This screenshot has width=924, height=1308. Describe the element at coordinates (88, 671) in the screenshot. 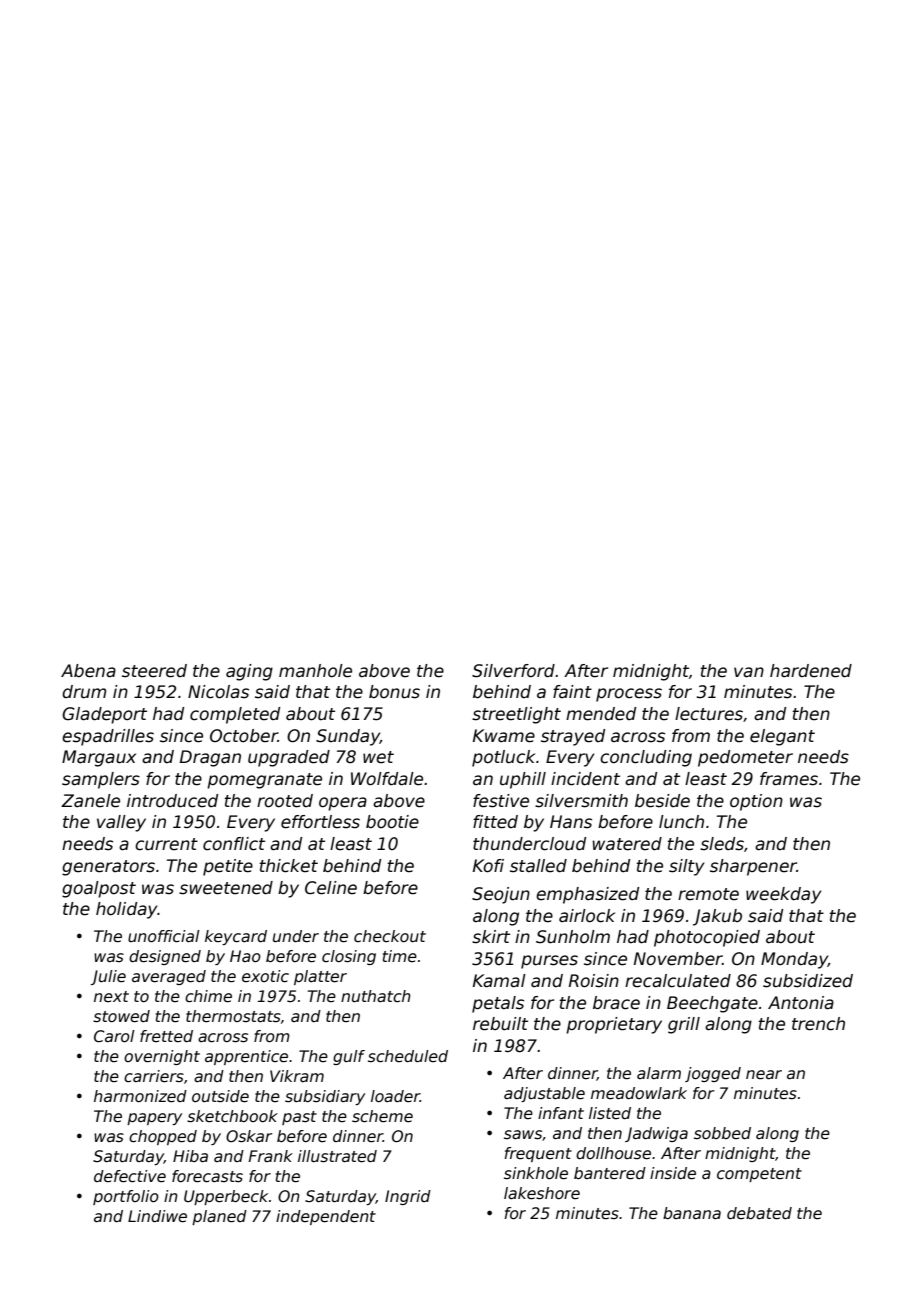

I see `Abena` at that location.
